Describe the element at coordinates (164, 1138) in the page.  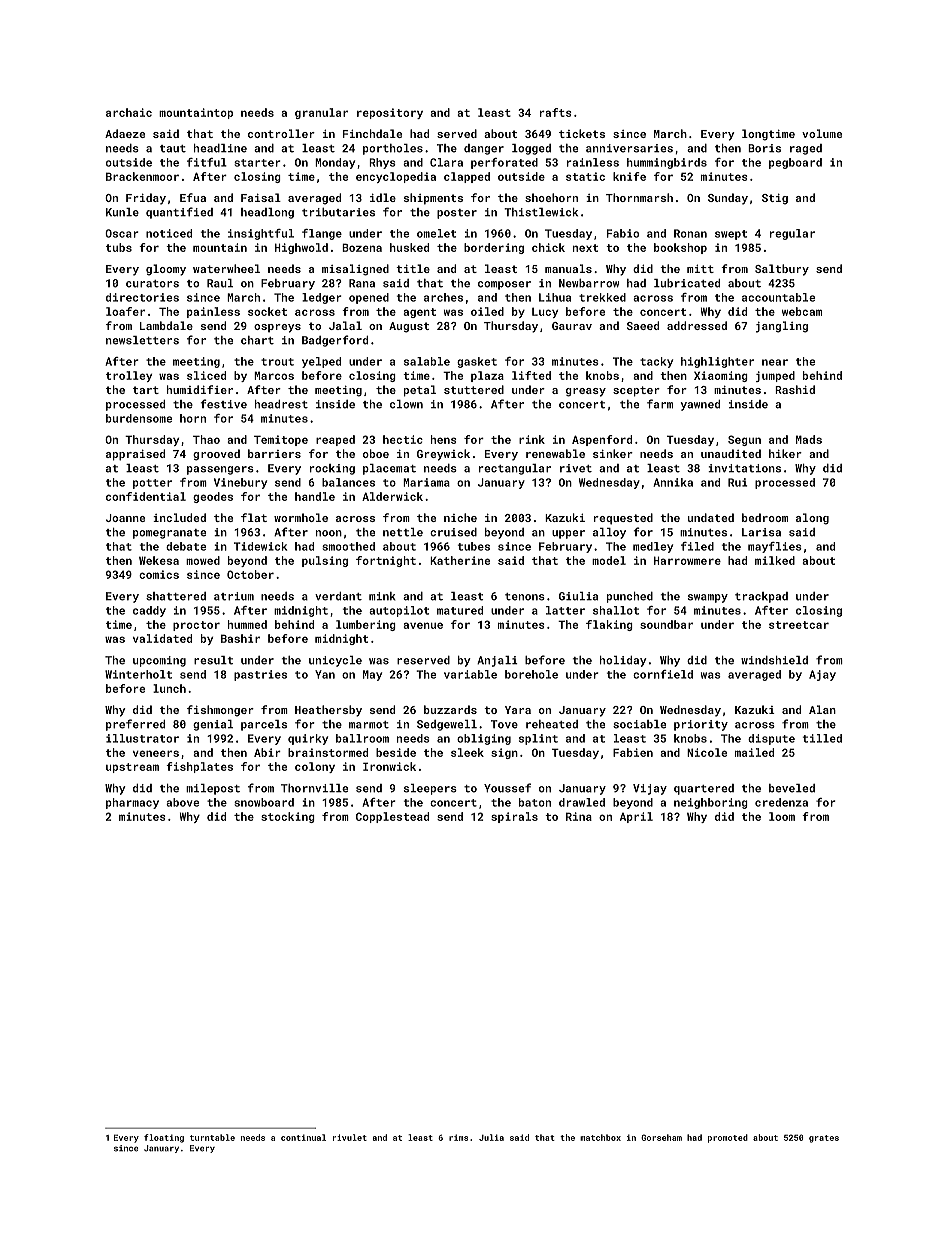
I see `floating` at that location.
